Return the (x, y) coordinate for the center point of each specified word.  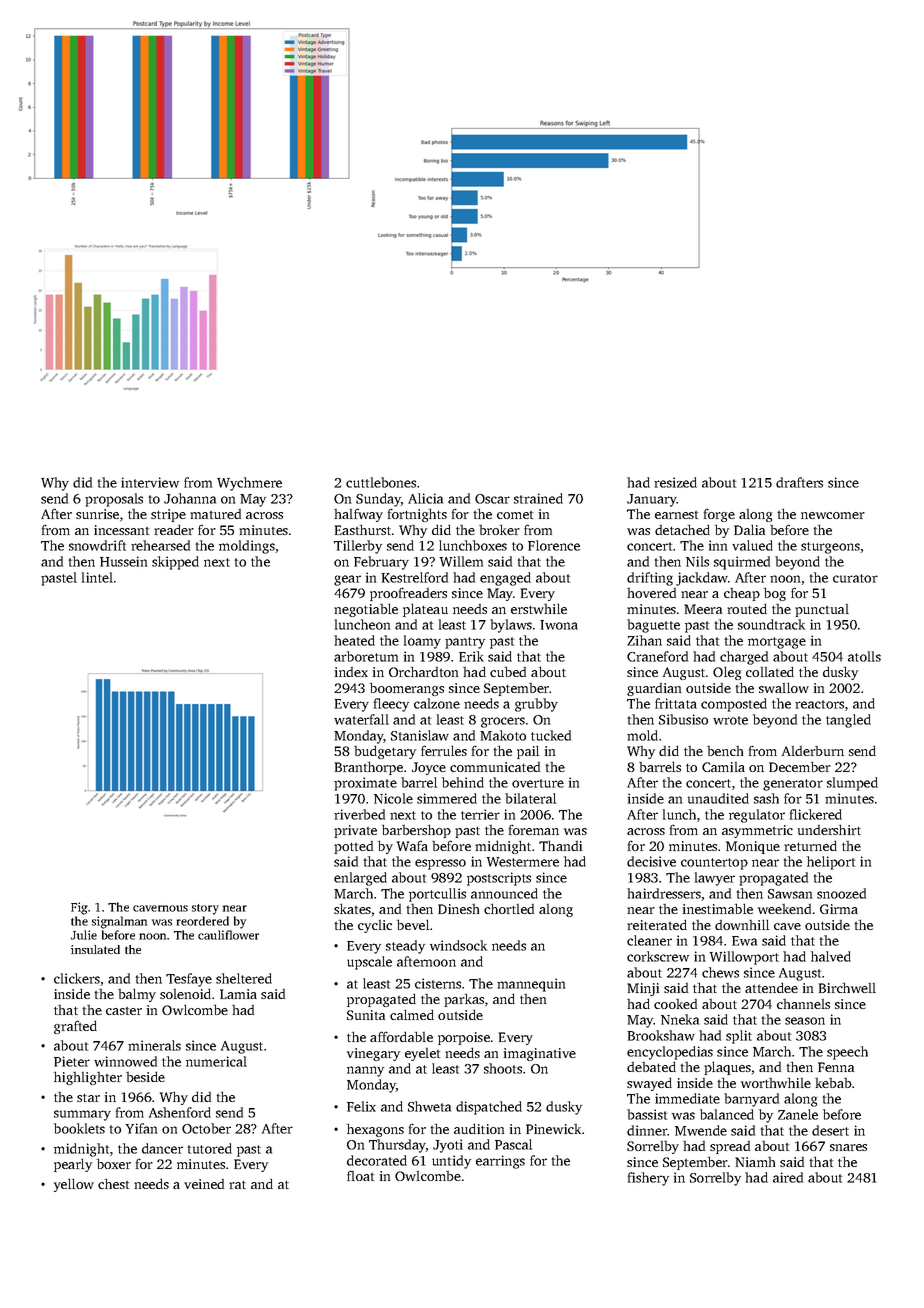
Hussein (123, 561)
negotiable (366, 610)
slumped (852, 784)
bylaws (511, 626)
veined (204, 1184)
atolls (864, 656)
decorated (377, 1160)
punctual (822, 610)
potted (353, 847)
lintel (97, 577)
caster (124, 1011)
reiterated (657, 924)
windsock (458, 945)
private (355, 831)
